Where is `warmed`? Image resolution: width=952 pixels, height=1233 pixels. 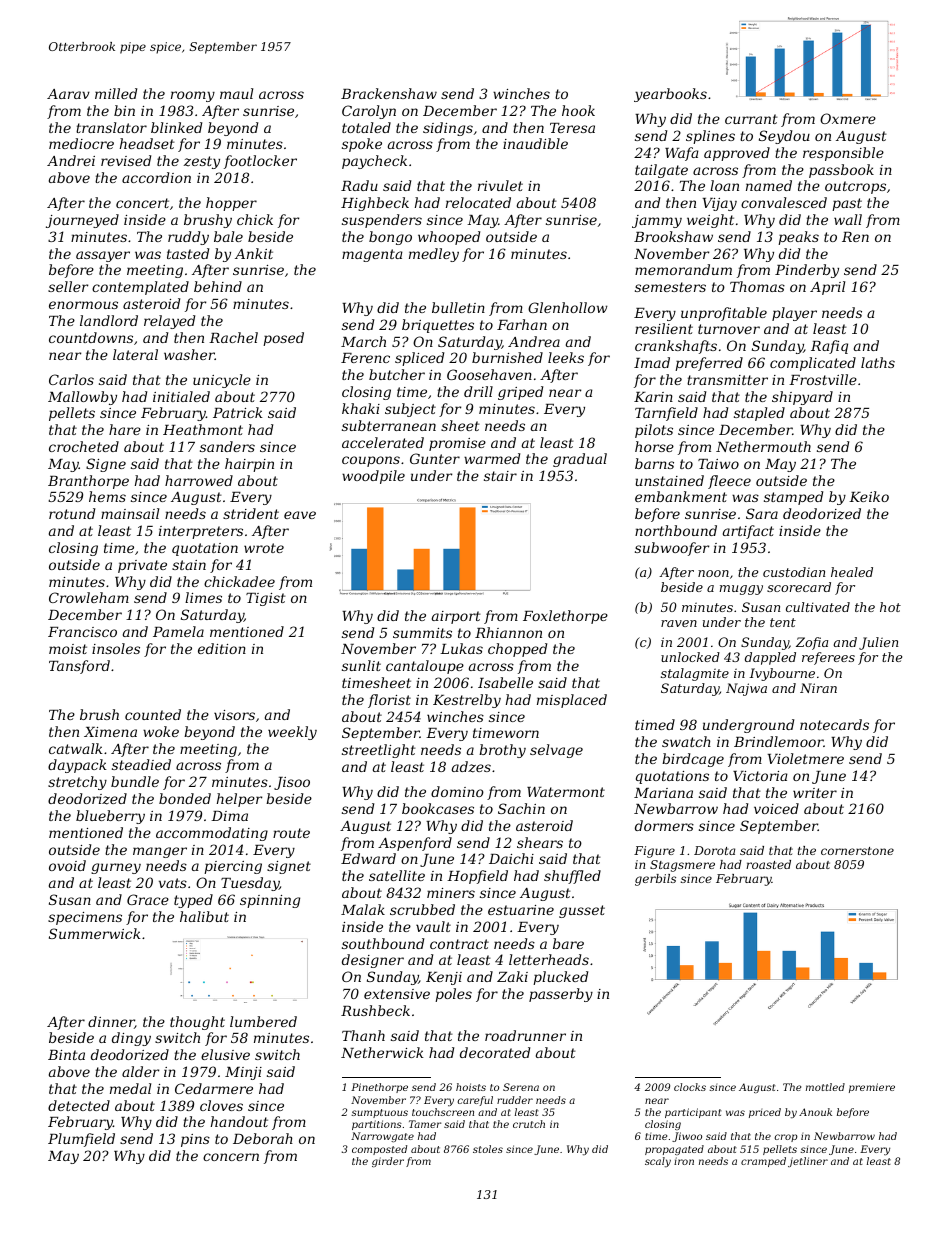 warmed is located at coordinates (492, 458).
